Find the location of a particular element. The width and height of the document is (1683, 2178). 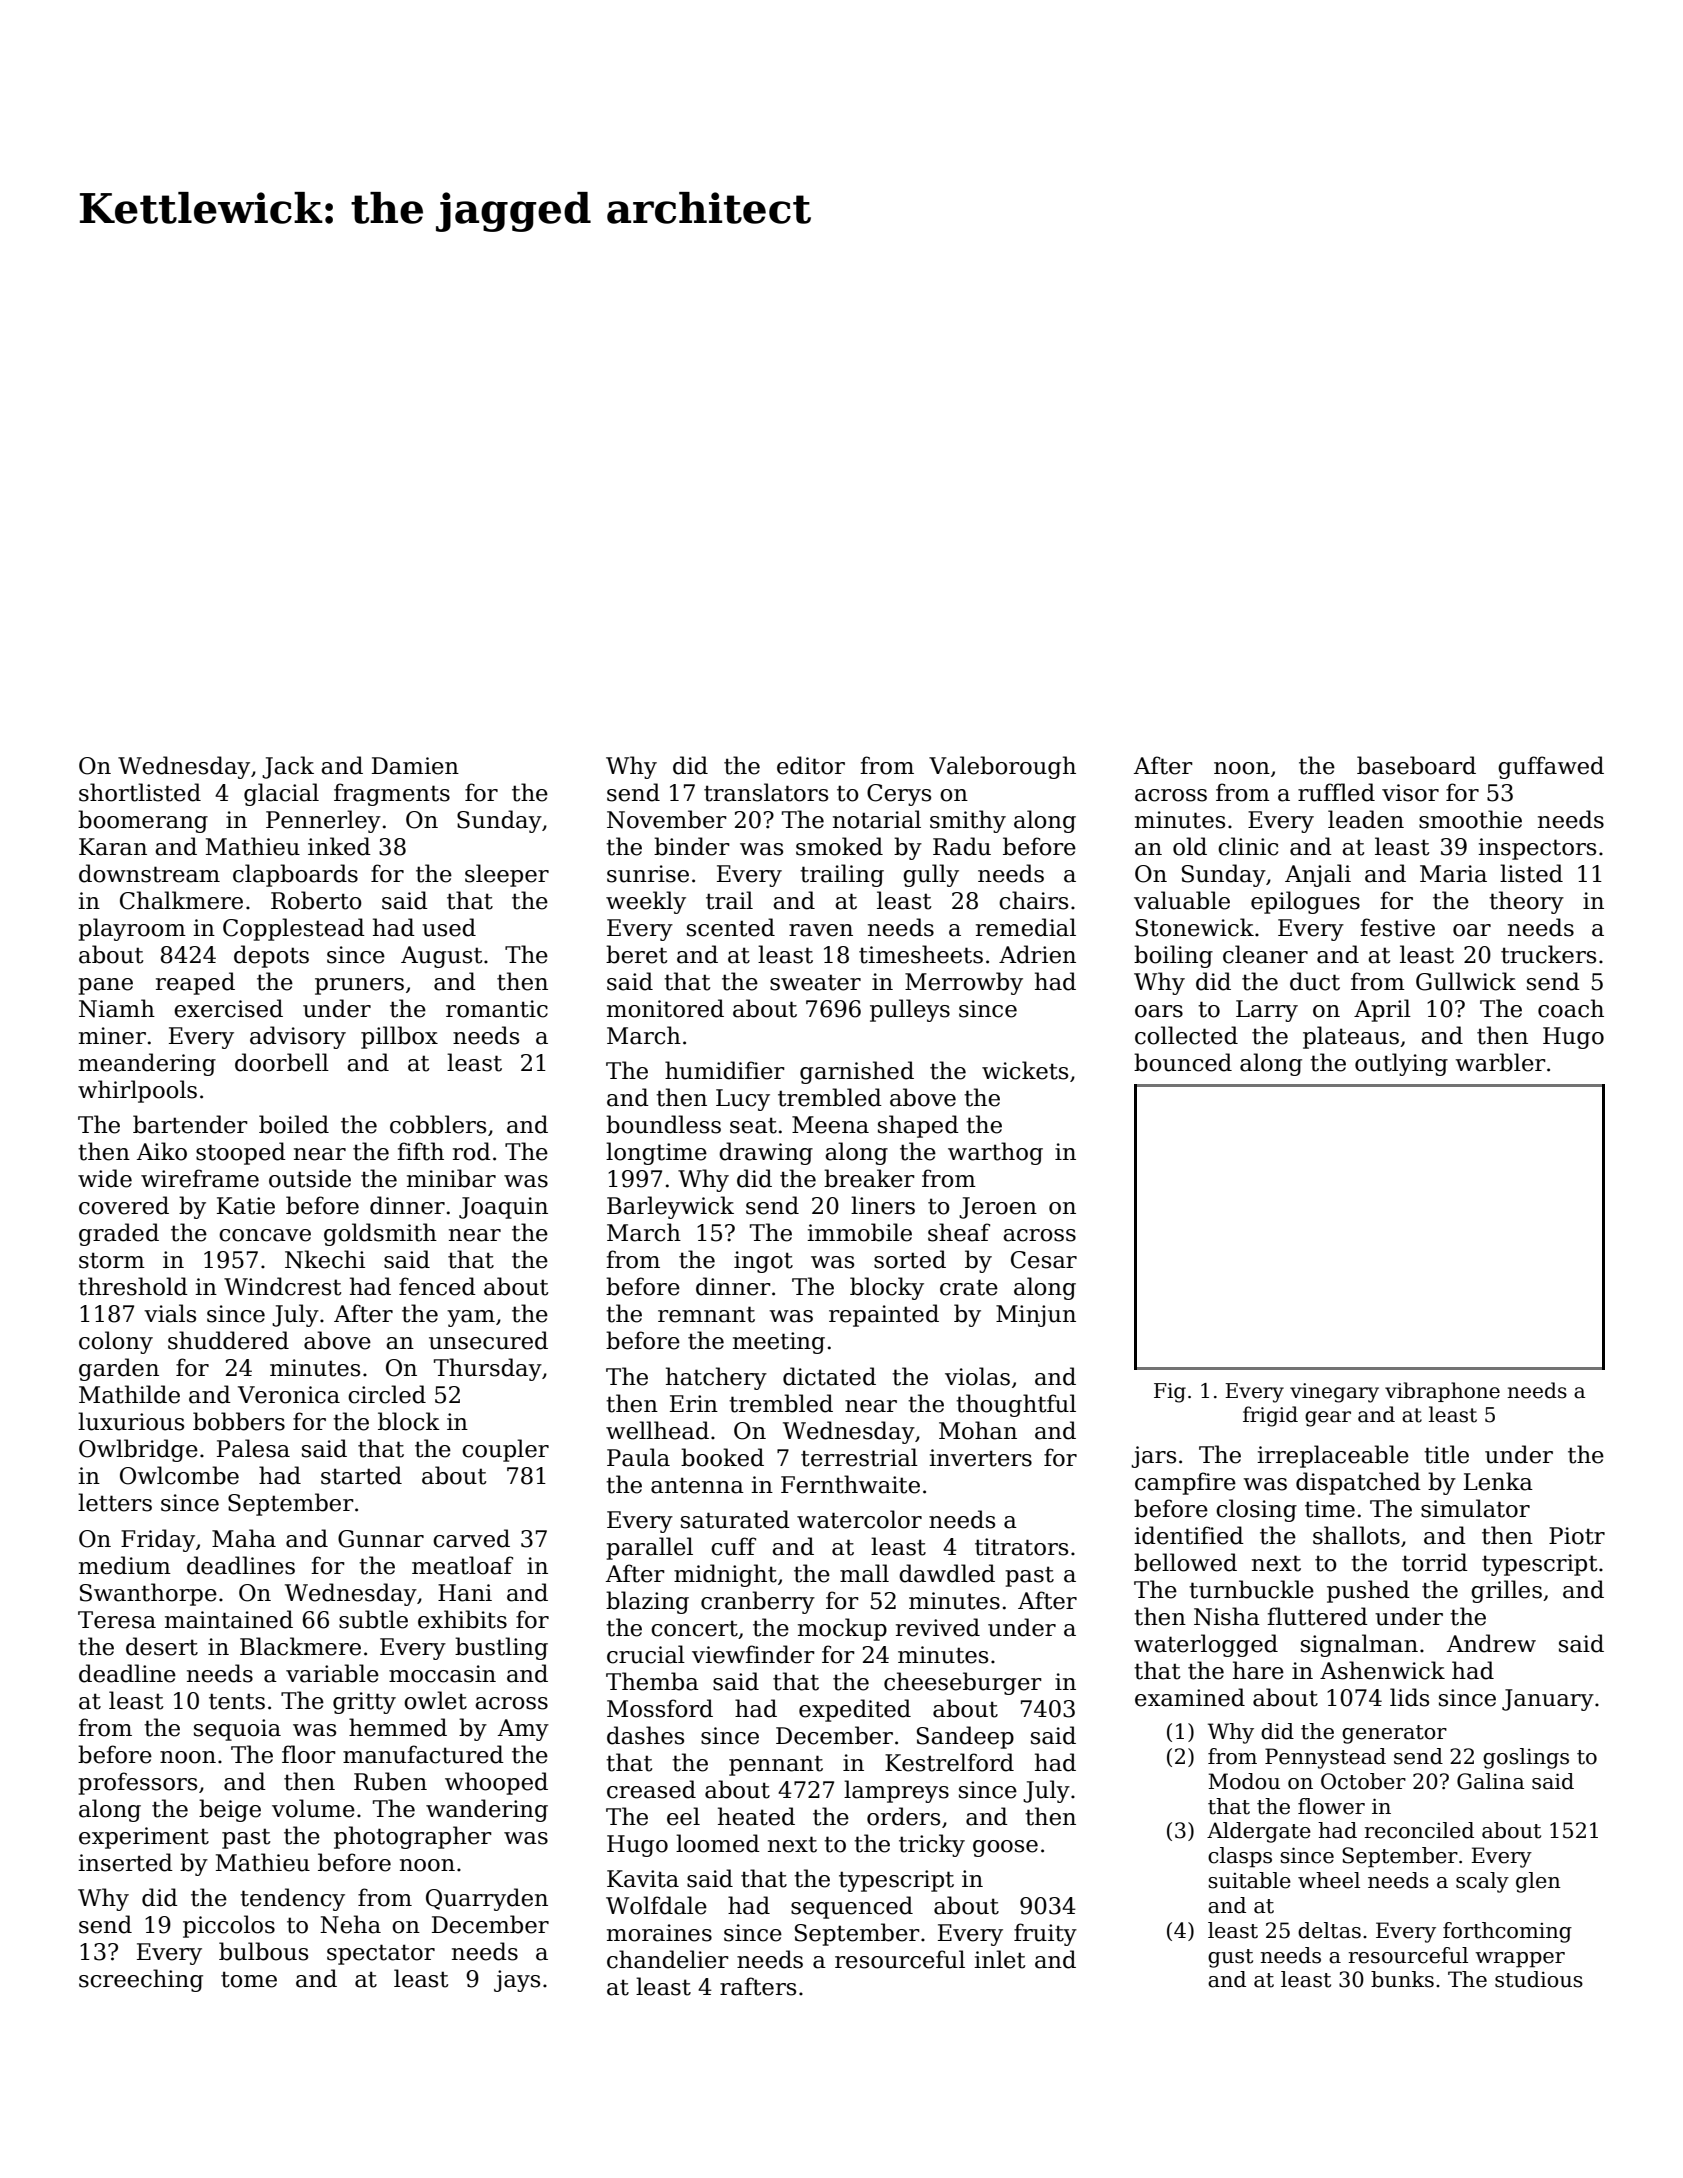

fifth is located at coordinates (420, 1151).
